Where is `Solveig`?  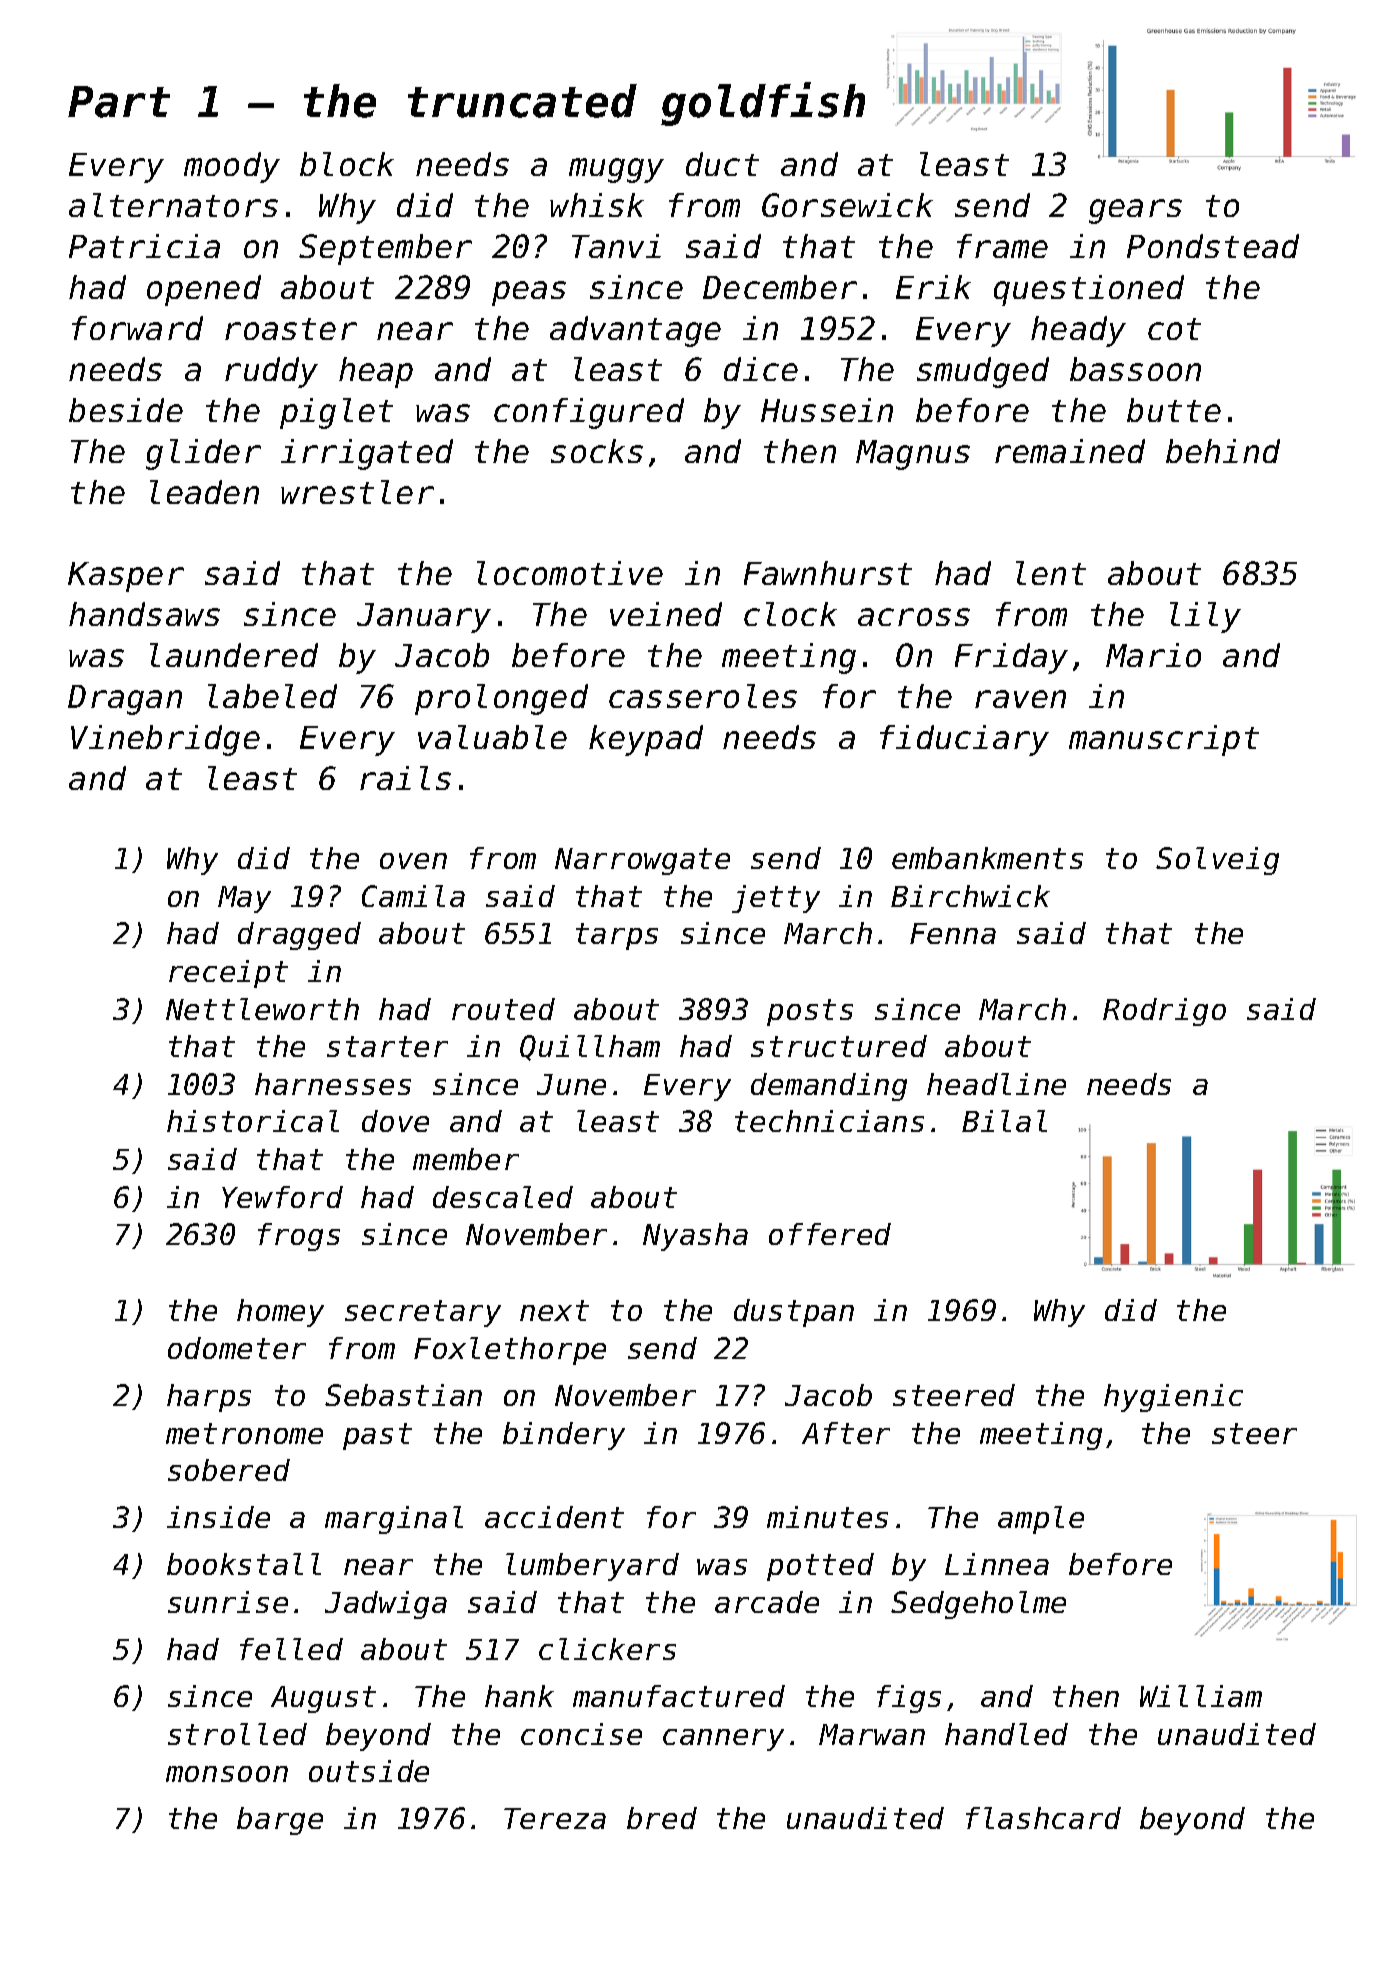 Solveig is located at coordinates (1217, 861).
